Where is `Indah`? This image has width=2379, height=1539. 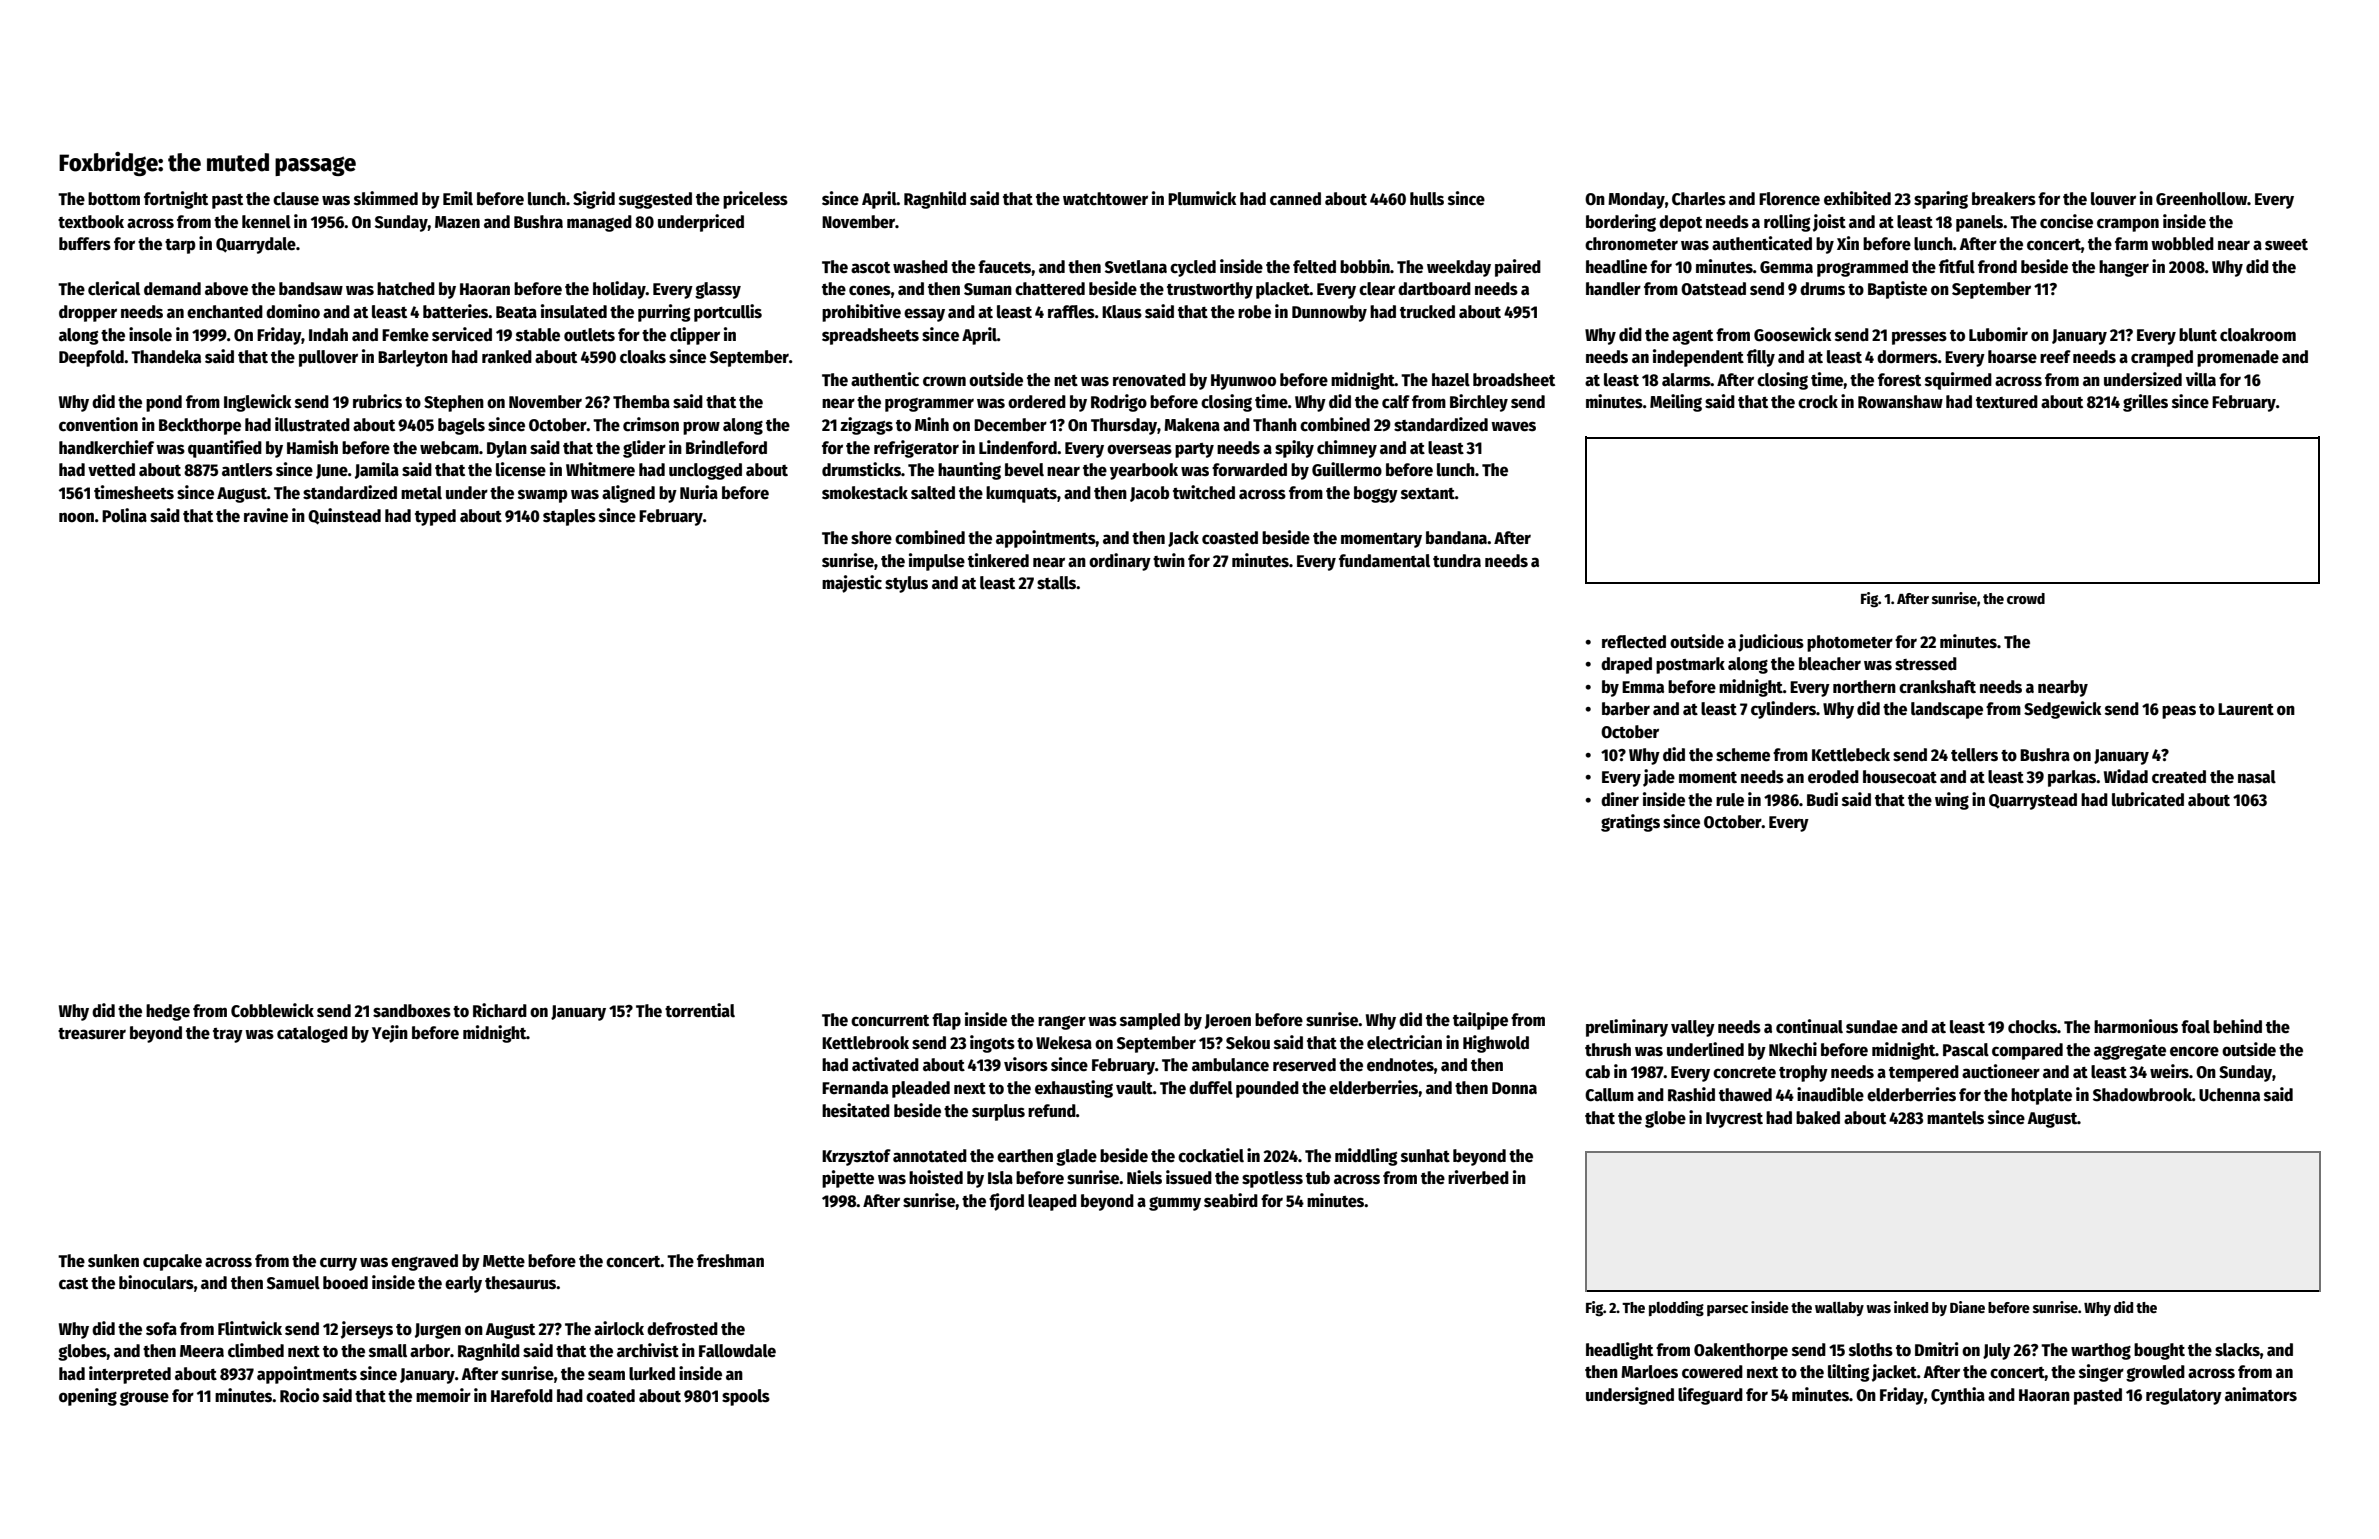 Indah is located at coordinates (328, 335).
